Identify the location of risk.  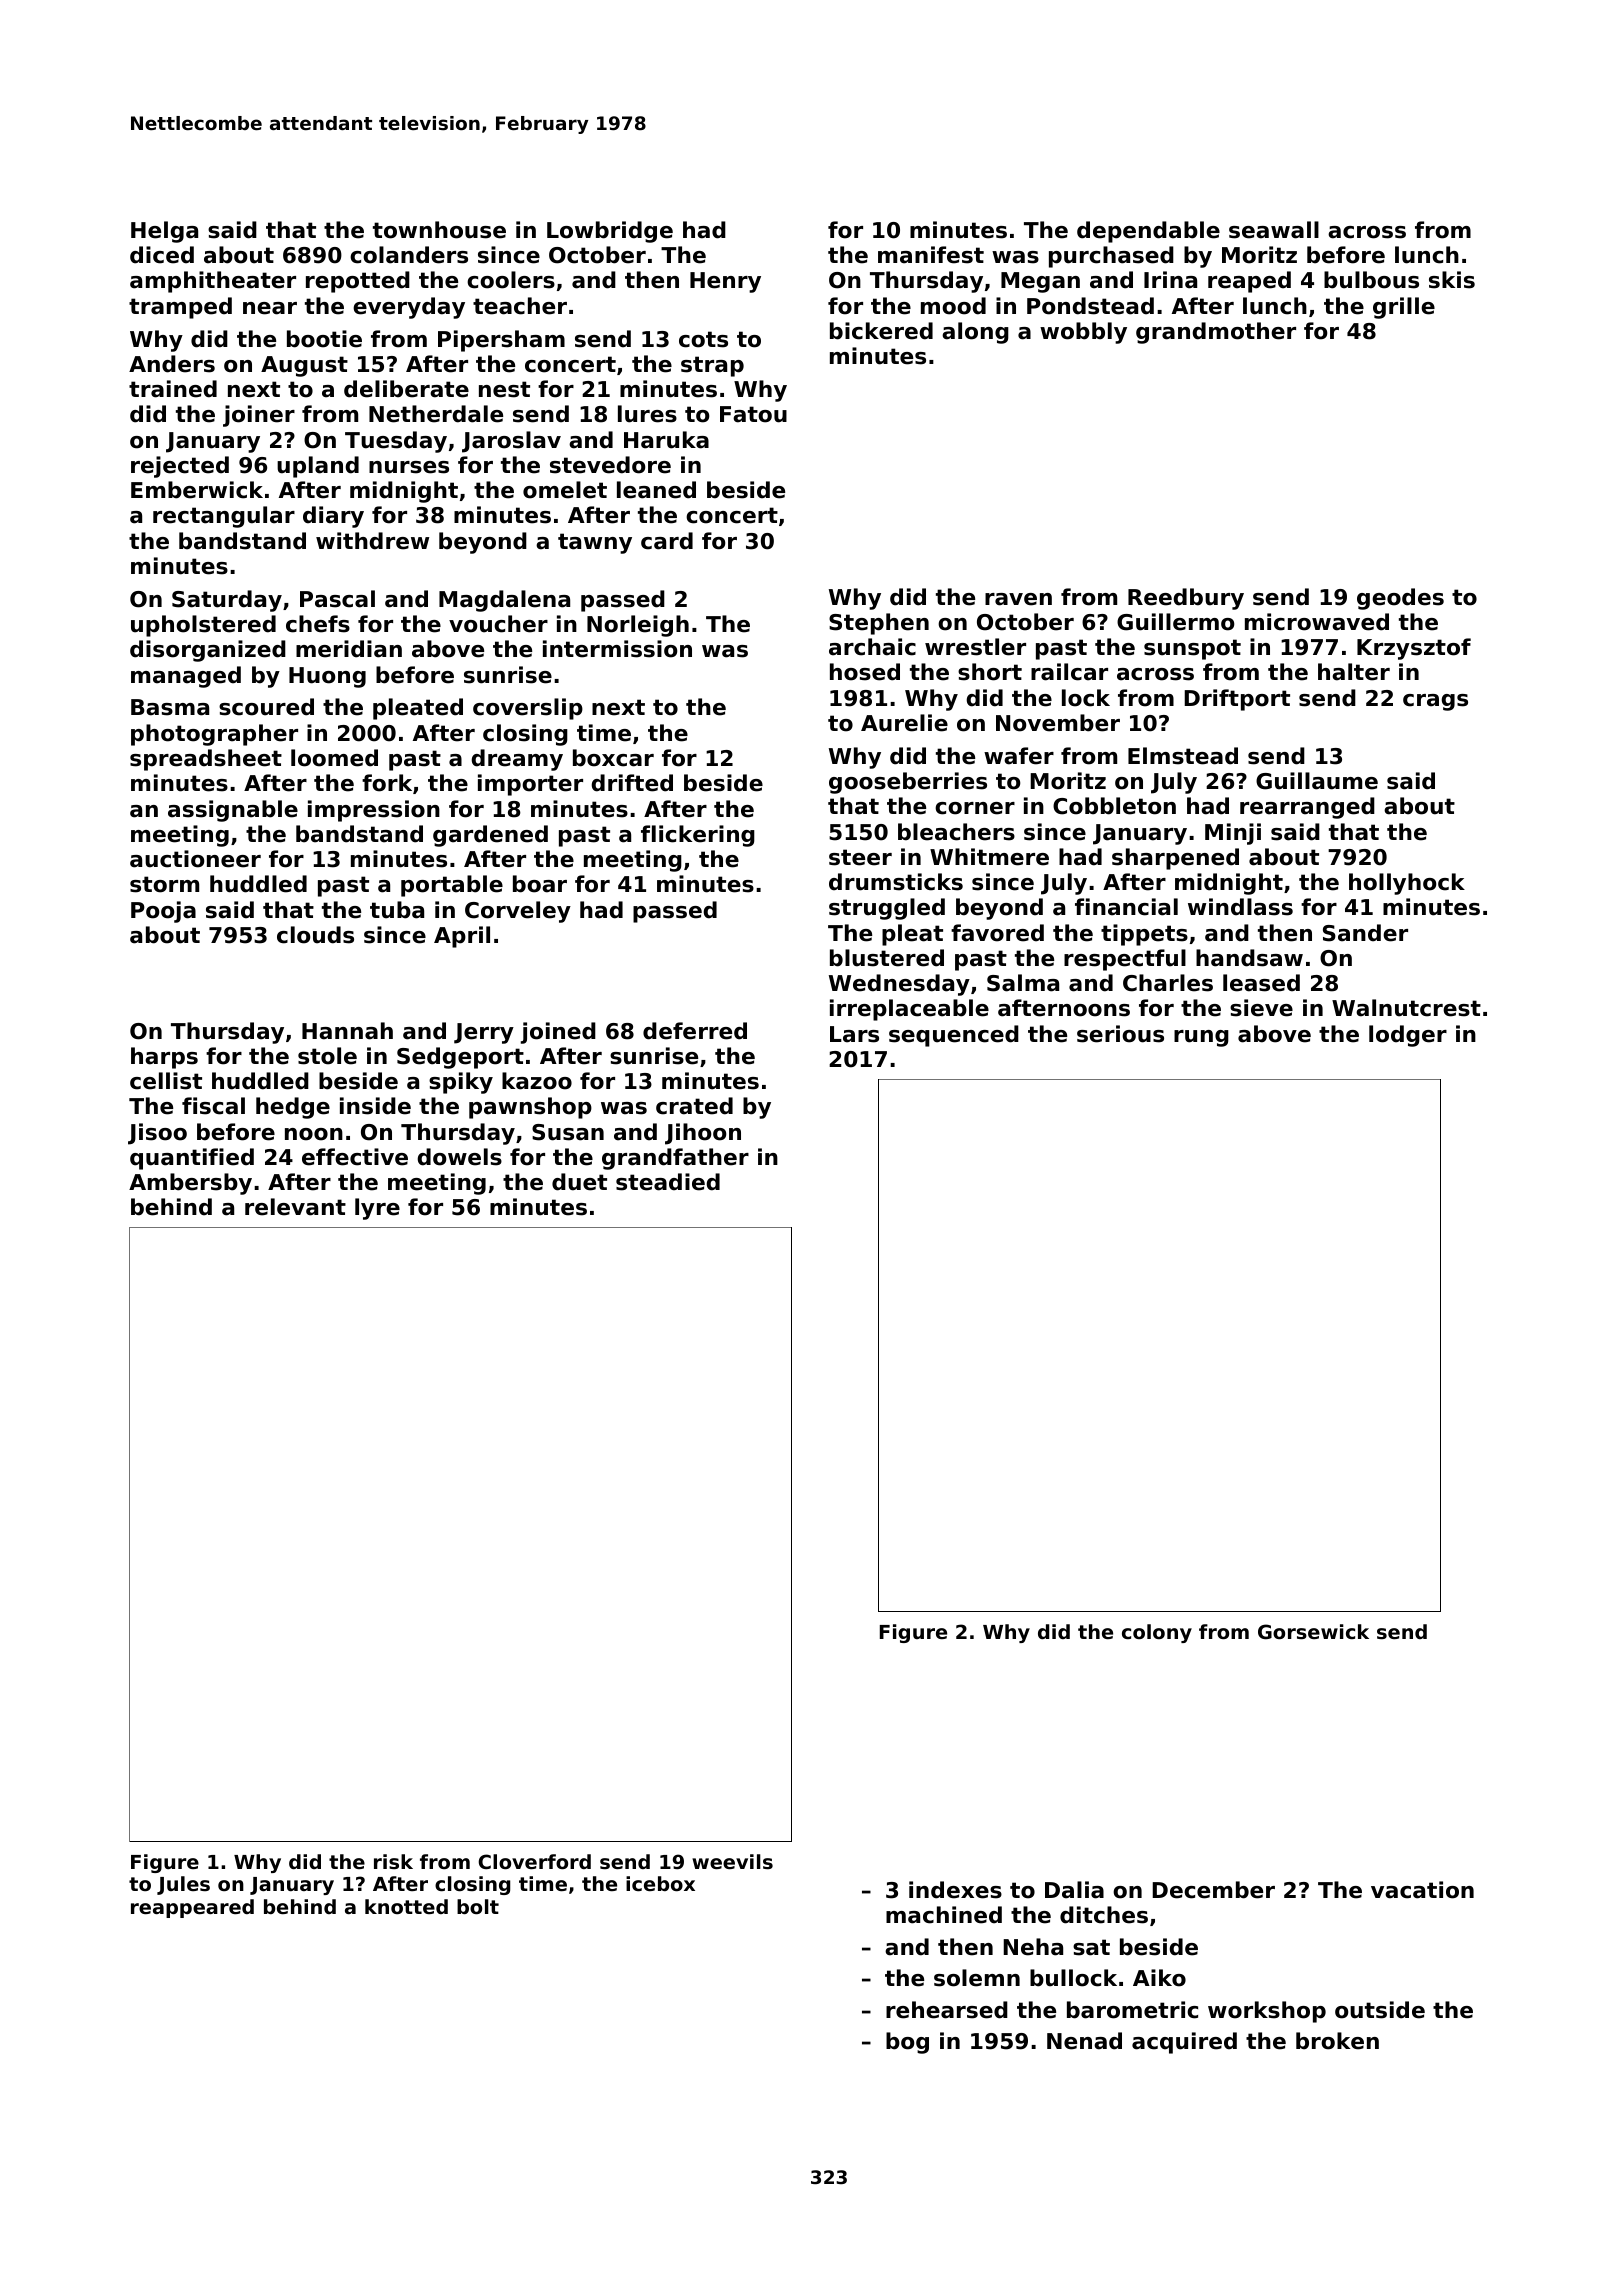
(393, 1861).
